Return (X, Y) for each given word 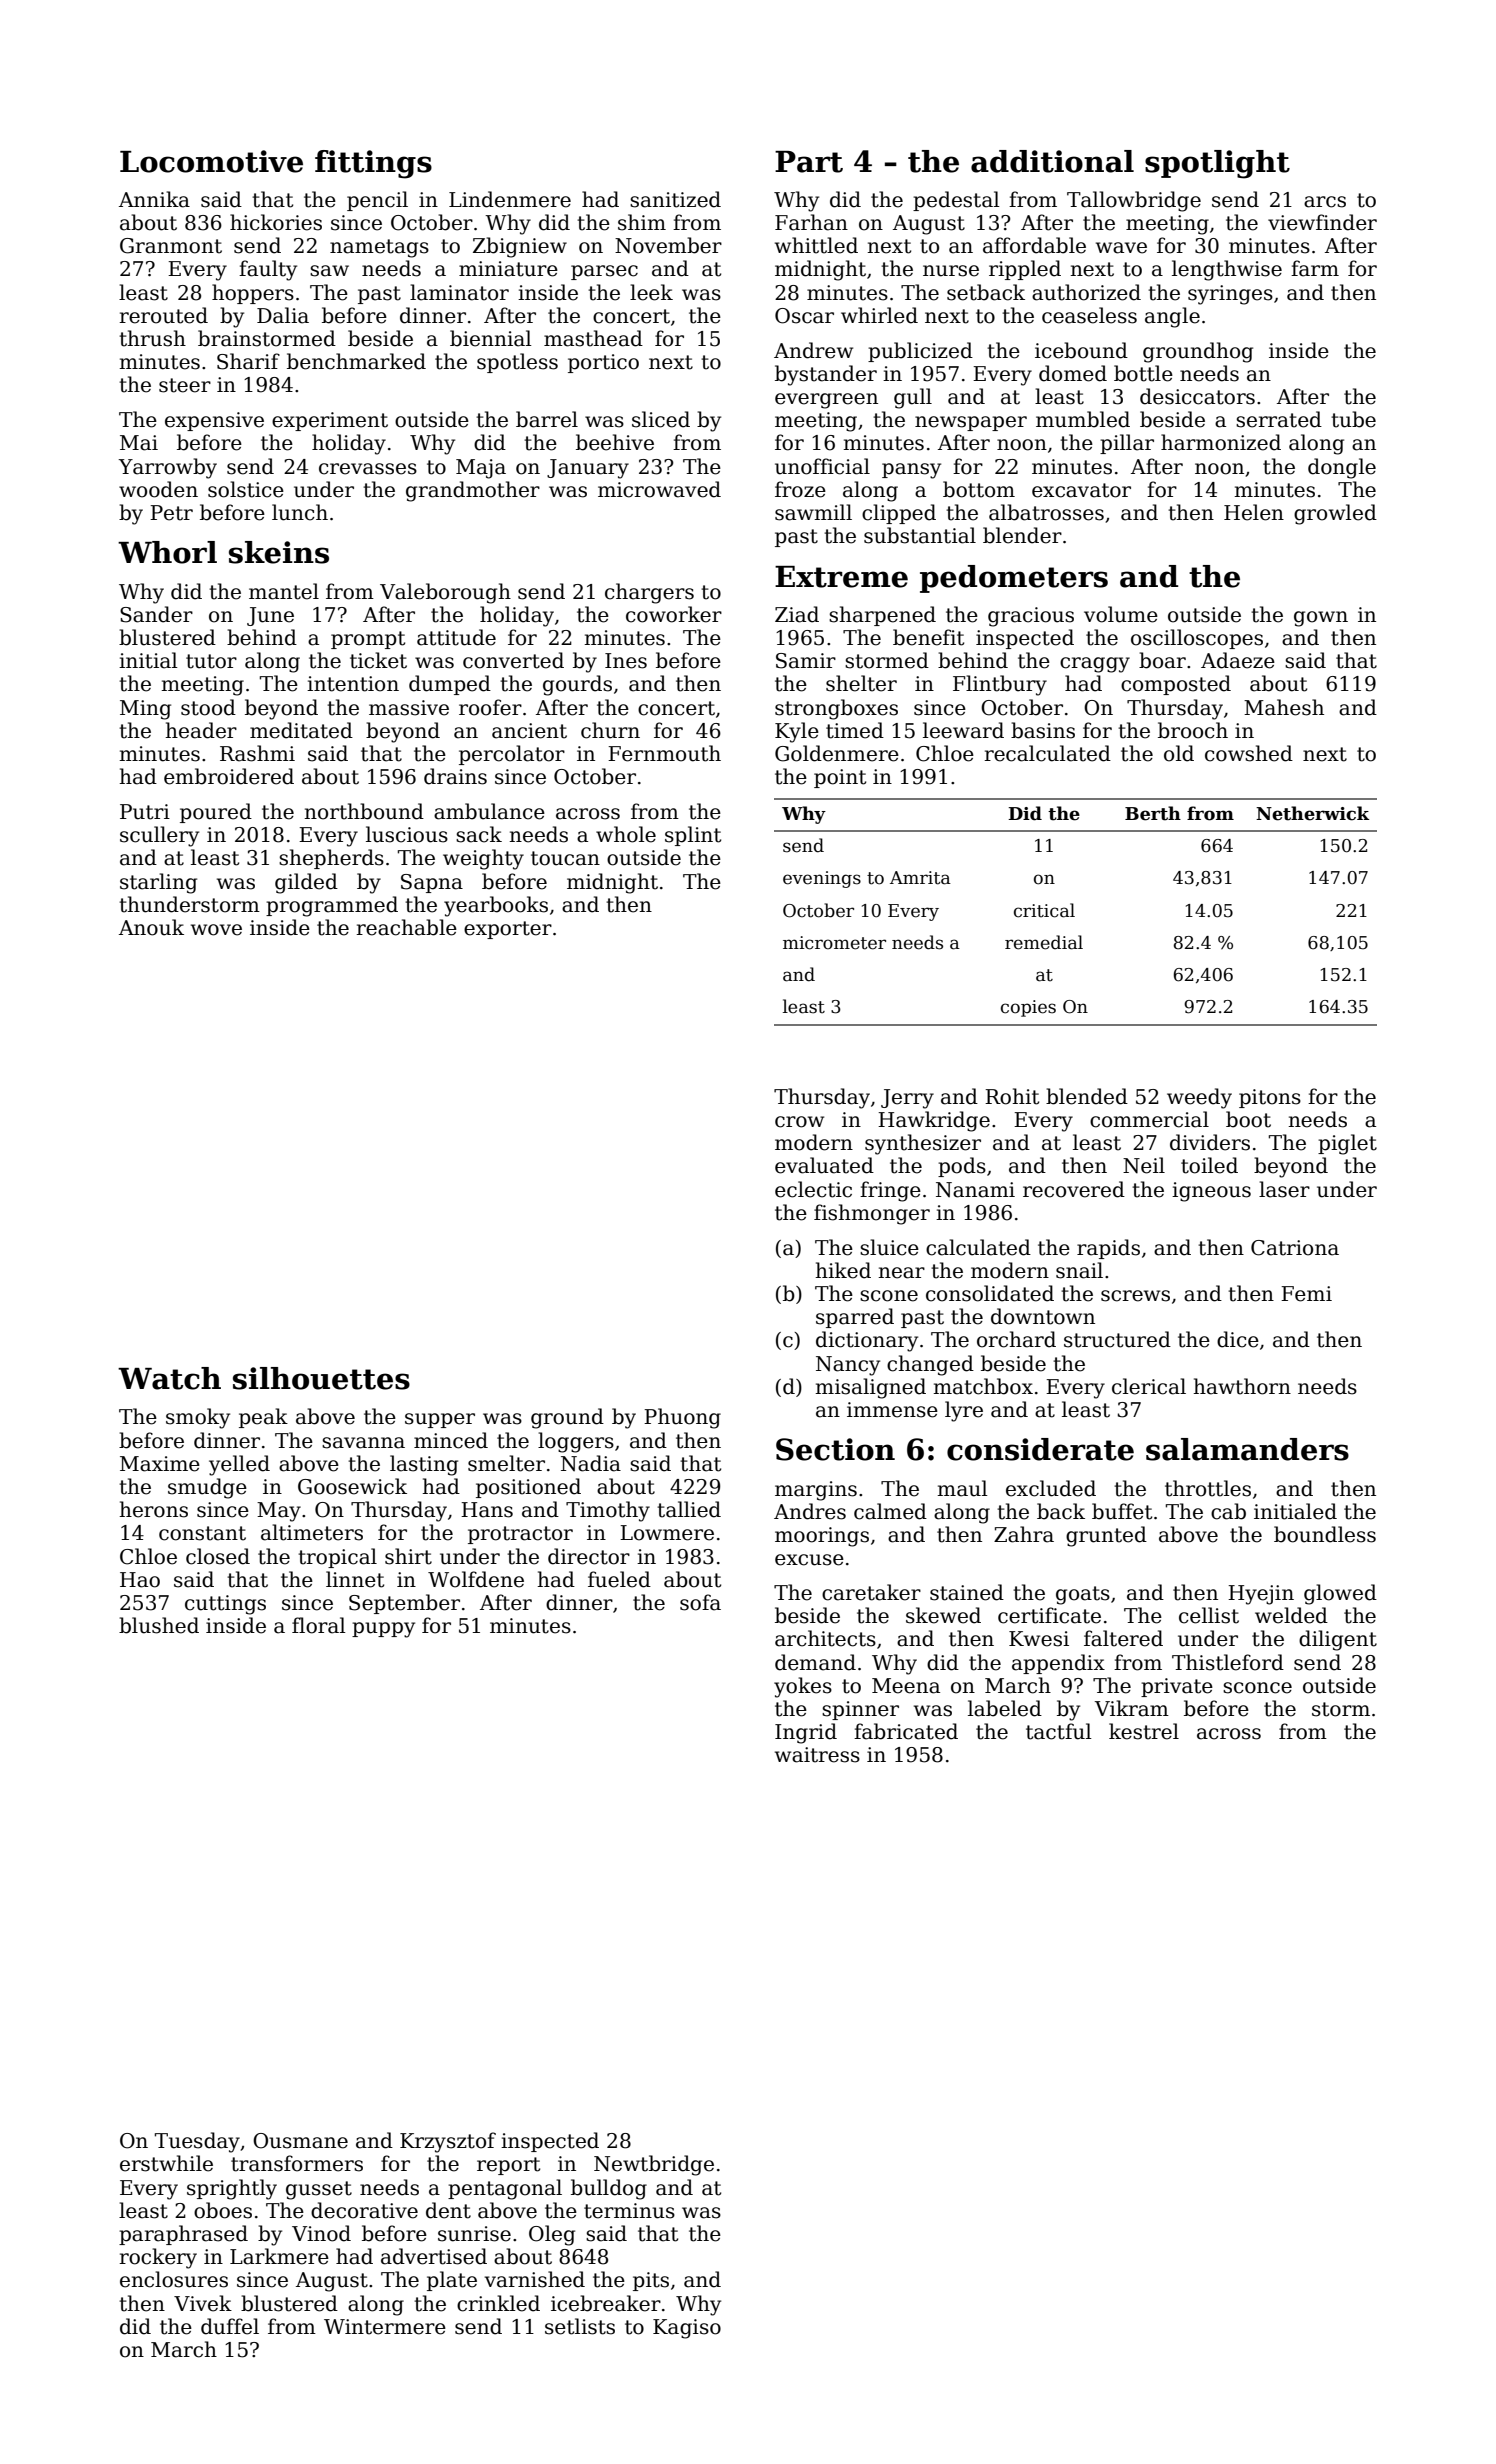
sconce (1257, 1688)
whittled (816, 245)
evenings (822, 879)
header (201, 730)
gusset (319, 2190)
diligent (1338, 1640)
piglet (1347, 1144)
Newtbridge (654, 2165)
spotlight (1217, 164)
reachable (406, 927)
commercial (1149, 1119)
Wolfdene (476, 1579)
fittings (373, 164)
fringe (890, 1191)
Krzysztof (448, 2142)
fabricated (906, 1731)
